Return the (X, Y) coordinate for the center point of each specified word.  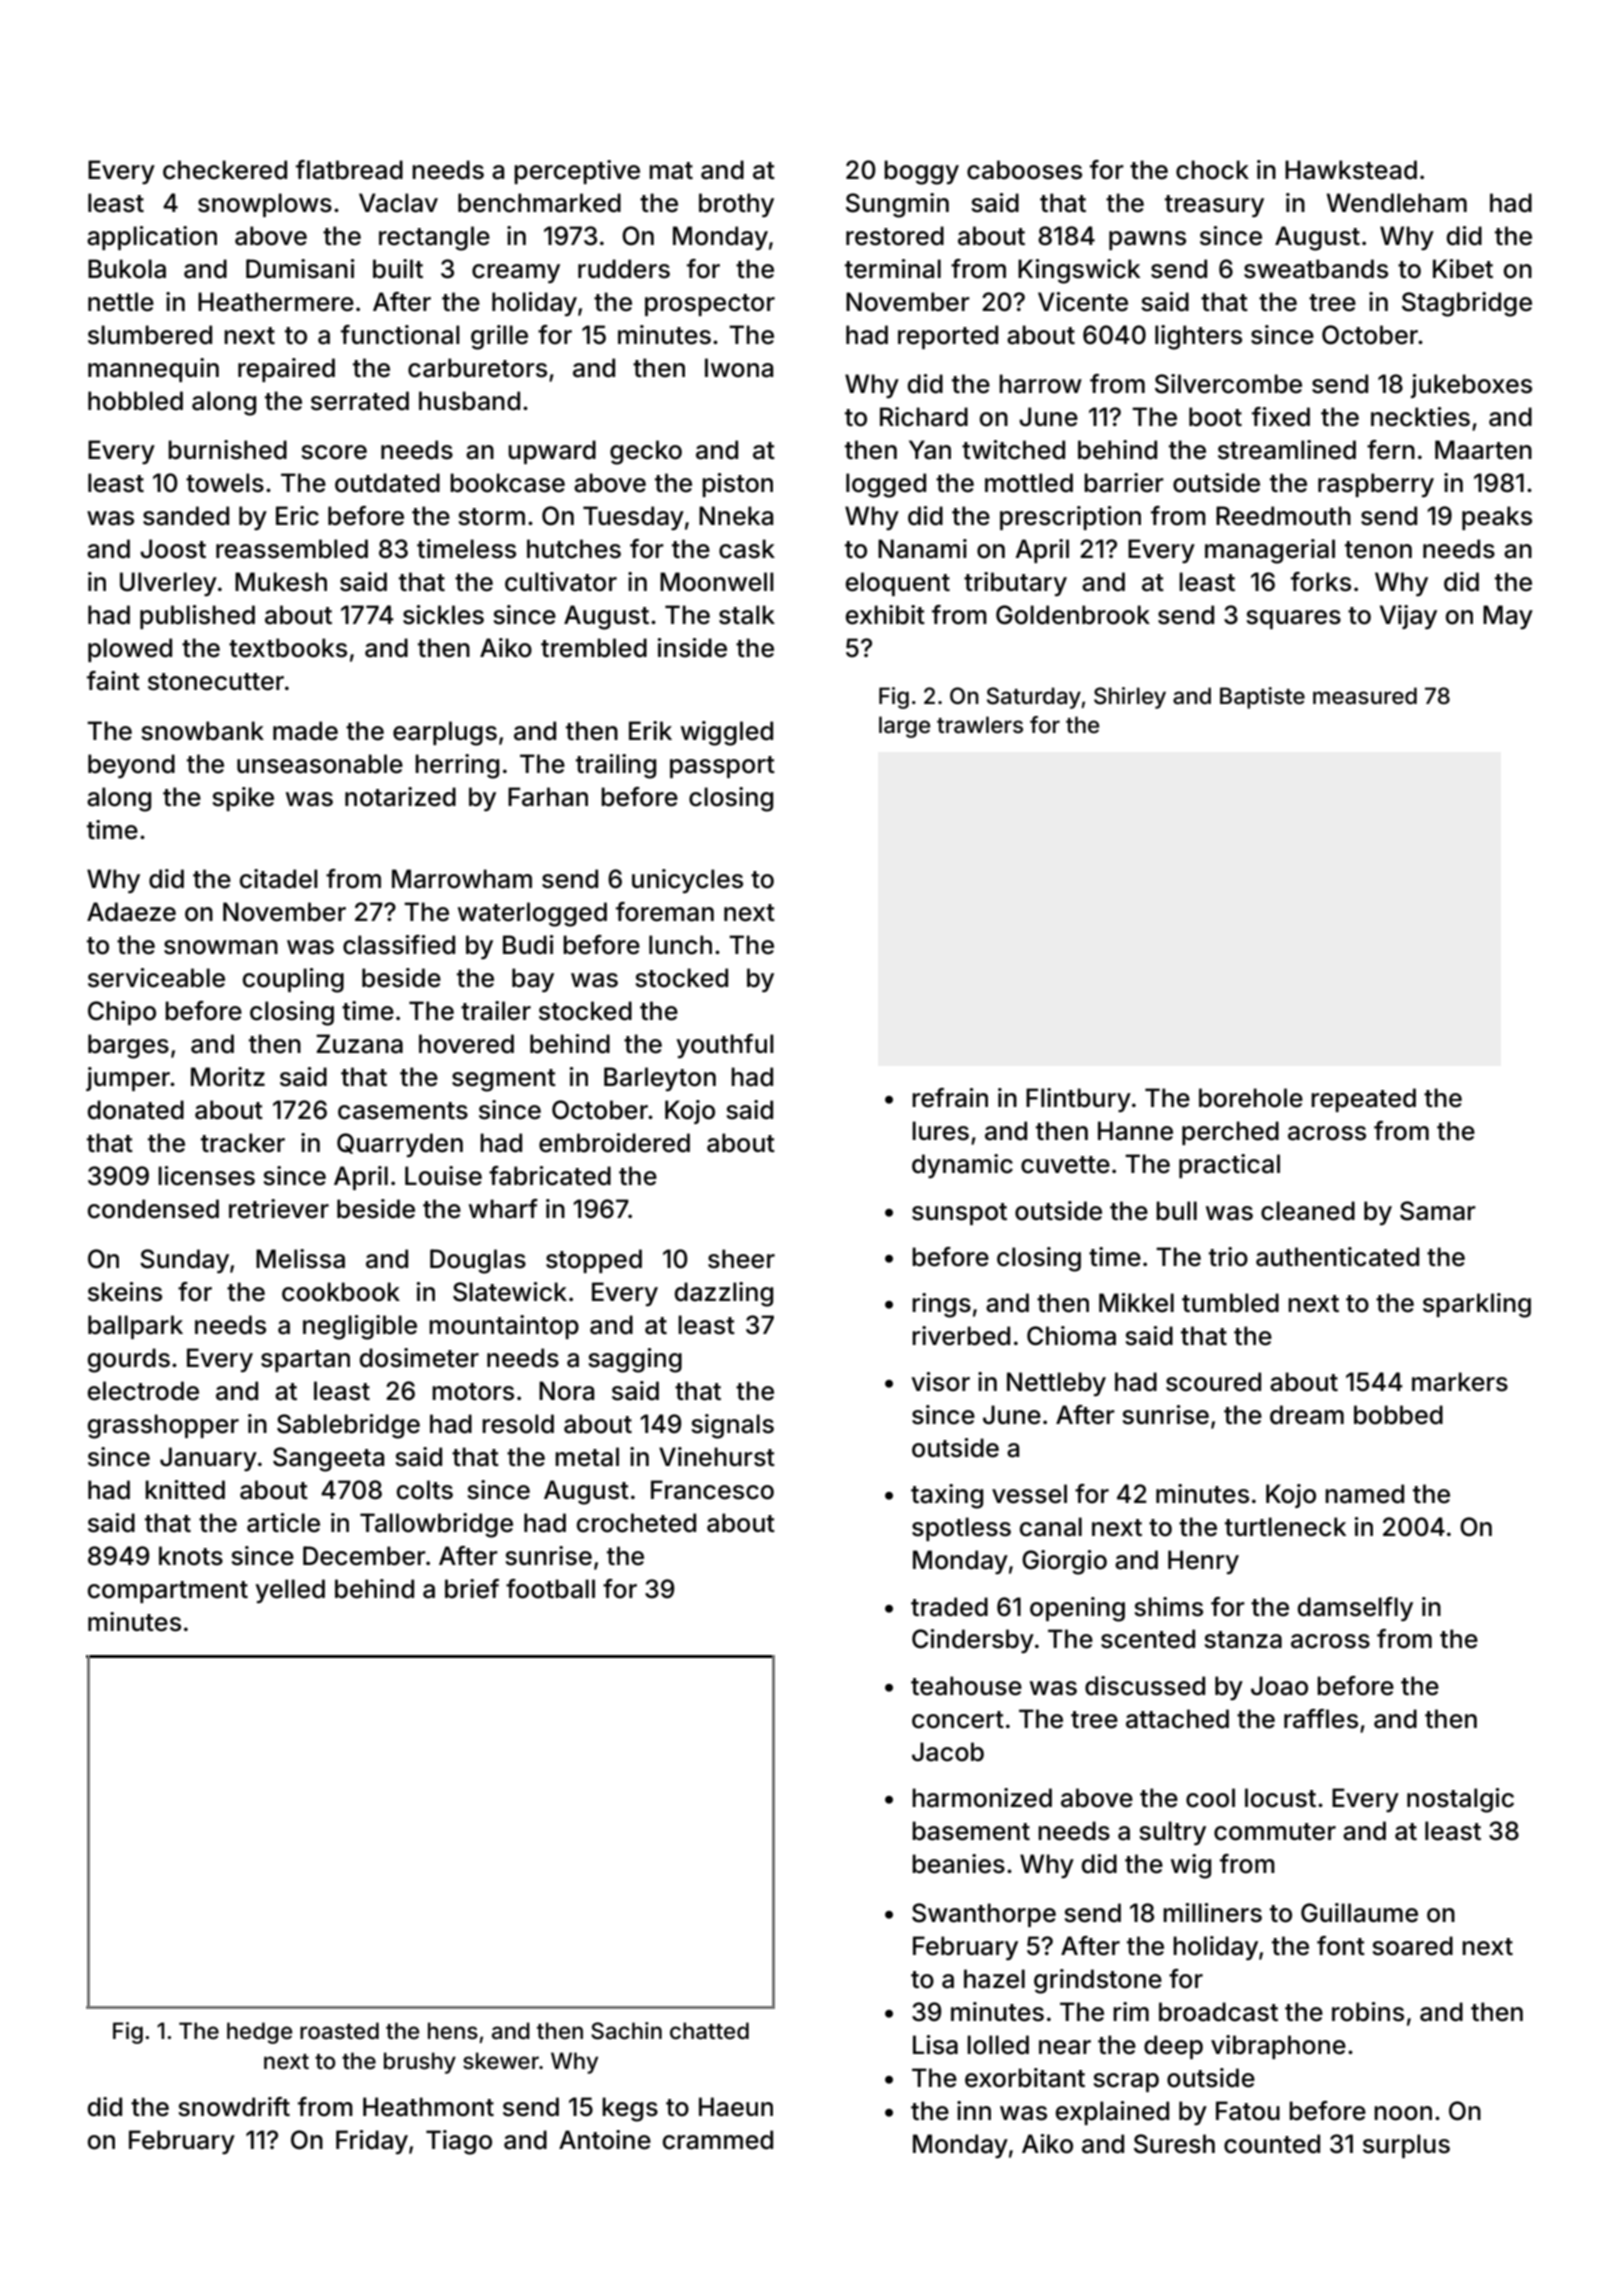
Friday (372, 2142)
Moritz (228, 1077)
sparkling (1477, 1305)
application (152, 238)
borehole (1251, 1098)
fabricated (550, 1176)
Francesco (712, 1490)
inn (974, 2110)
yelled (290, 1591)
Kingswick (1079, 271)
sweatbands (1316, 269)
